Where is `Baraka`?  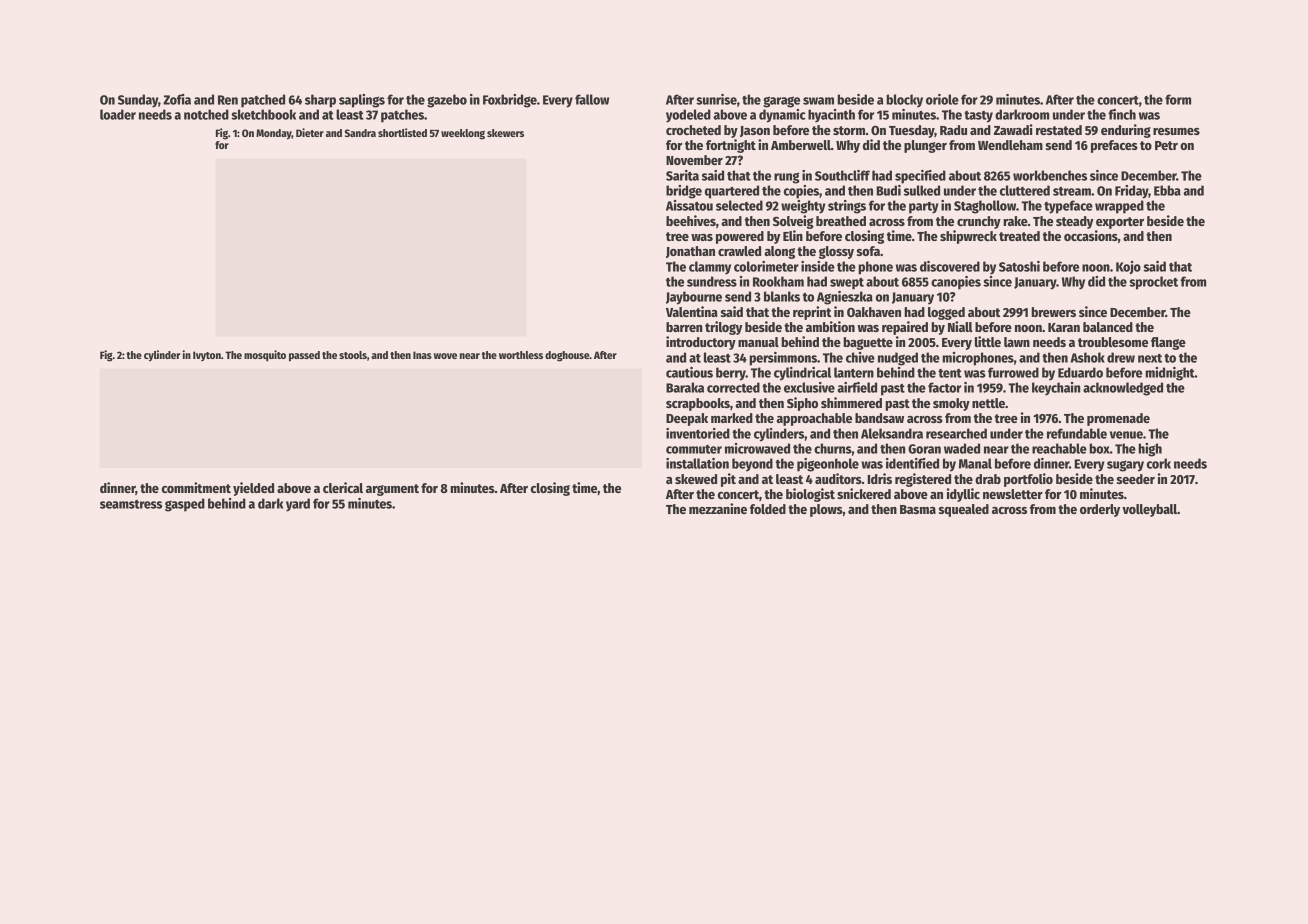
Baraka is located at coordinates (685, 387).
